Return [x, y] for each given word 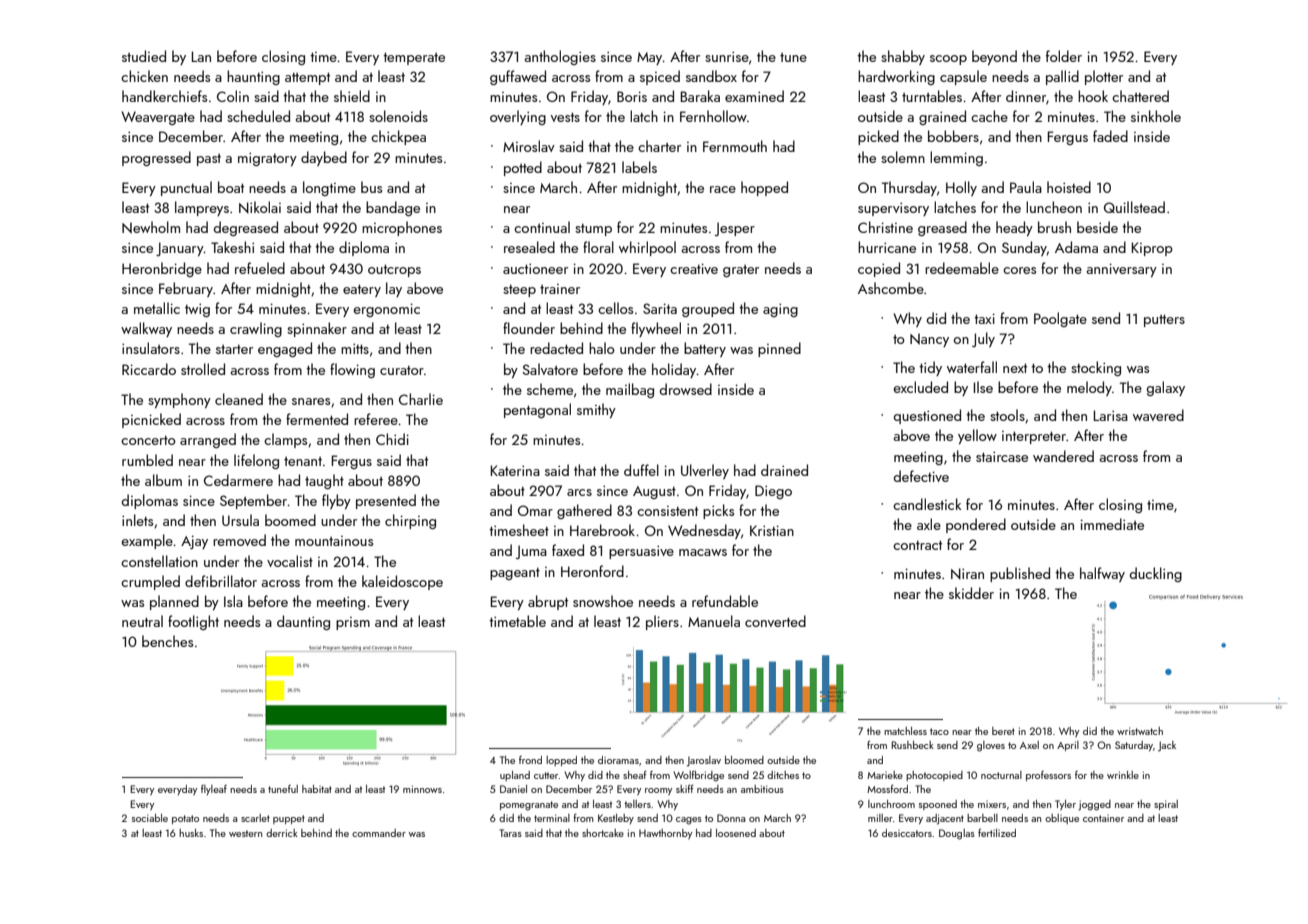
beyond [994, 57]
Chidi [392, 439]
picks [718, 511]
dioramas [618, 760]
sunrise [727, 56]
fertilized [997, 833]
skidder [971, 593]
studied [144, 56]
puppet [289, 819]
